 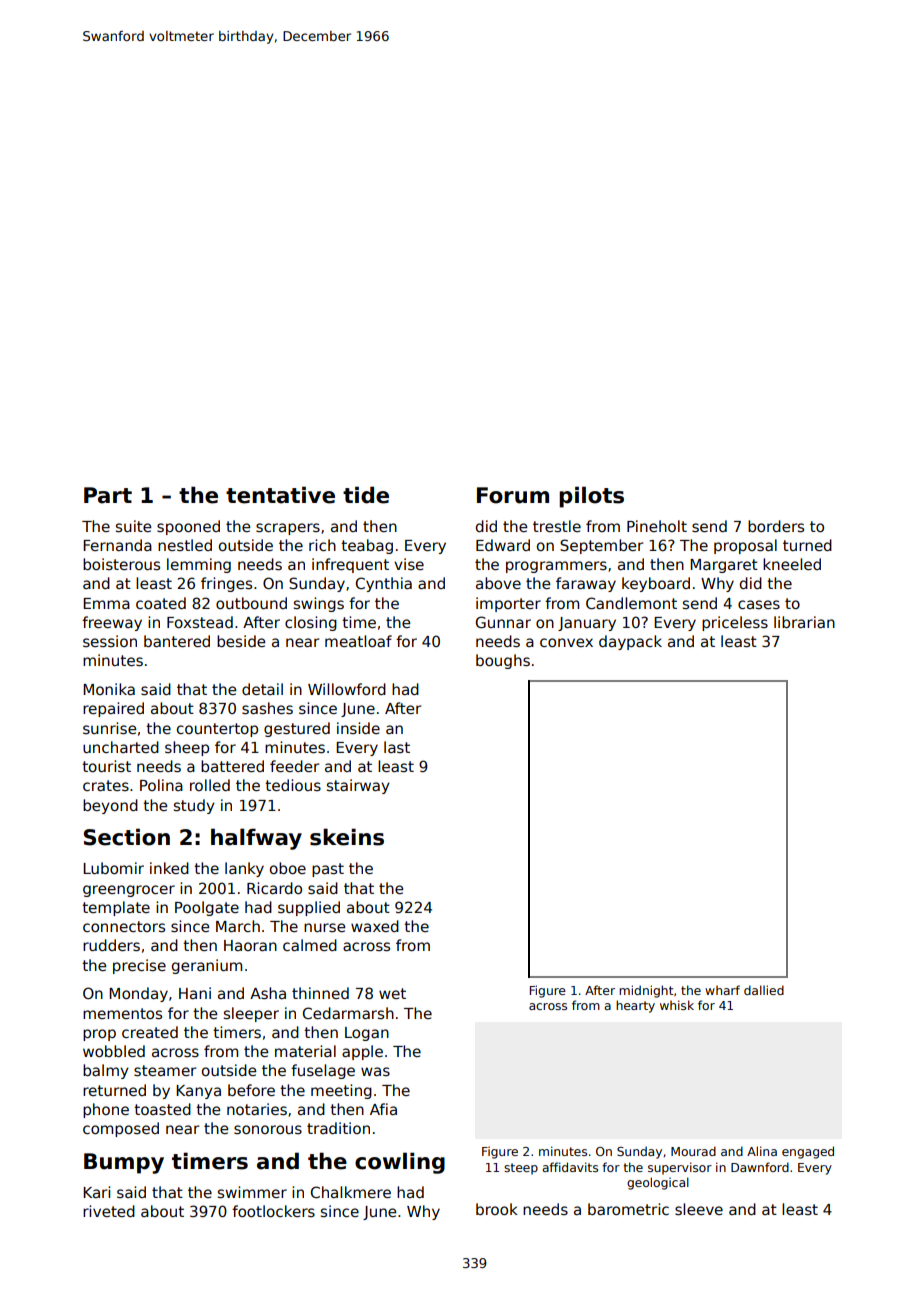 What do you see at coordinates (358, 786) in the image?
I see `stairway` at bounding box center [358, 786].
